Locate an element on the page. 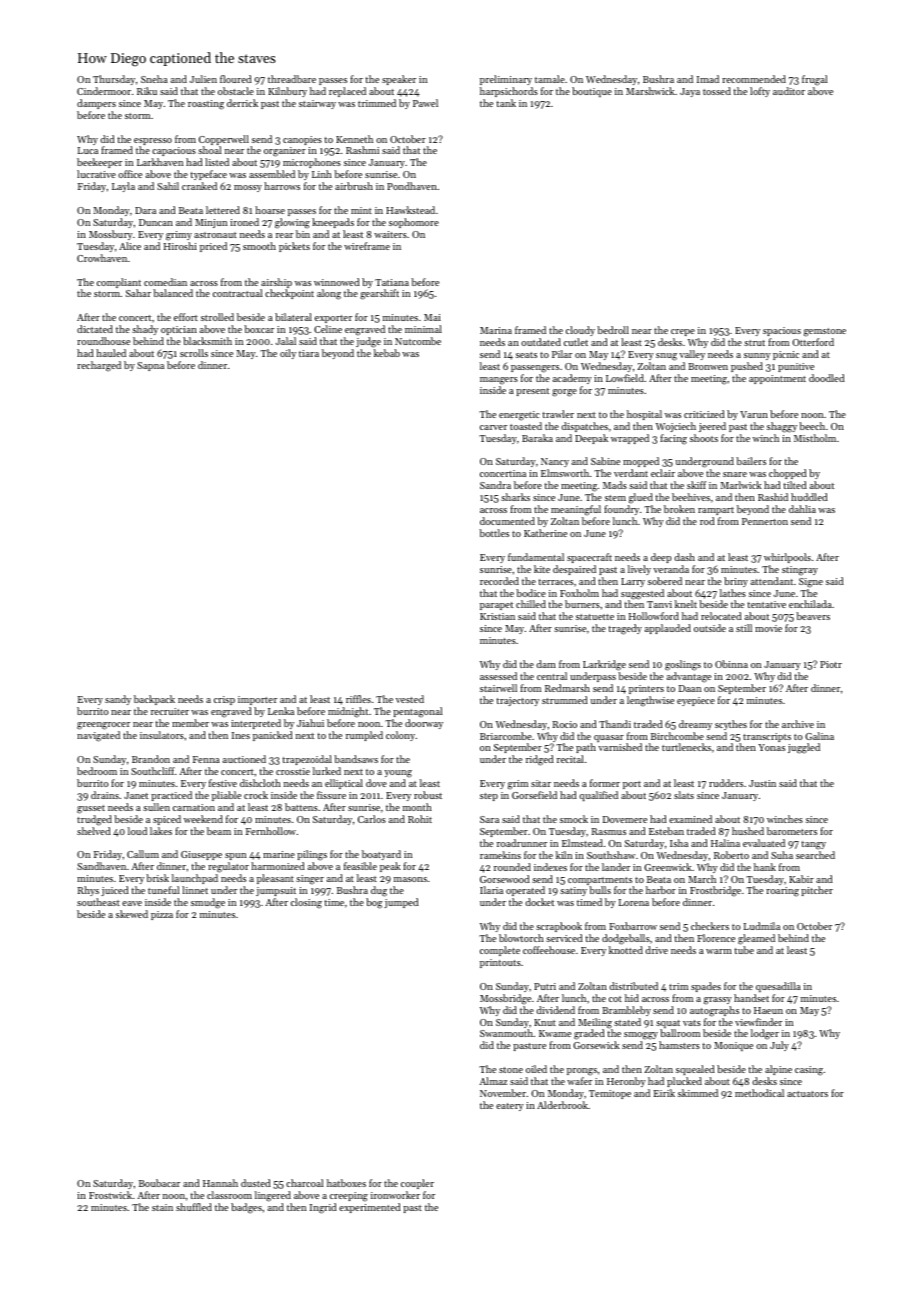 Image resolution: width=924 pixels, height=1308 pixels. Piotr is located at coordinates (831, 664).
